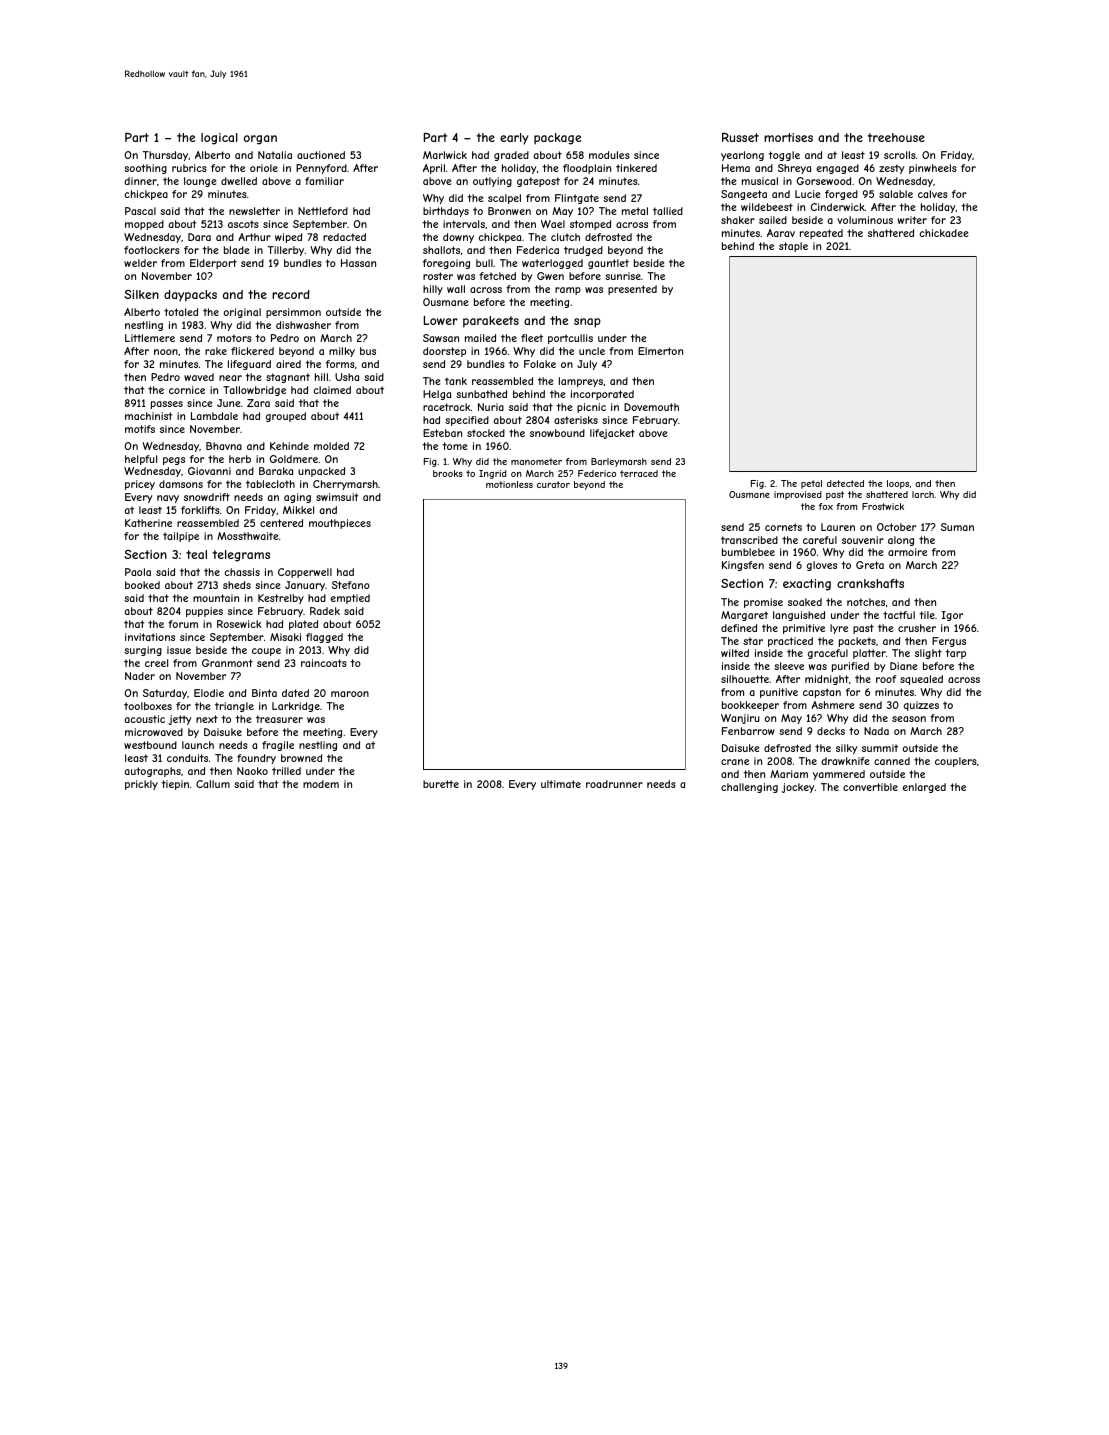 The height and width of the image is (1435, 1109). Describe the element at coordinates (140, 211) in the image. I see `Pascal` at that location.
